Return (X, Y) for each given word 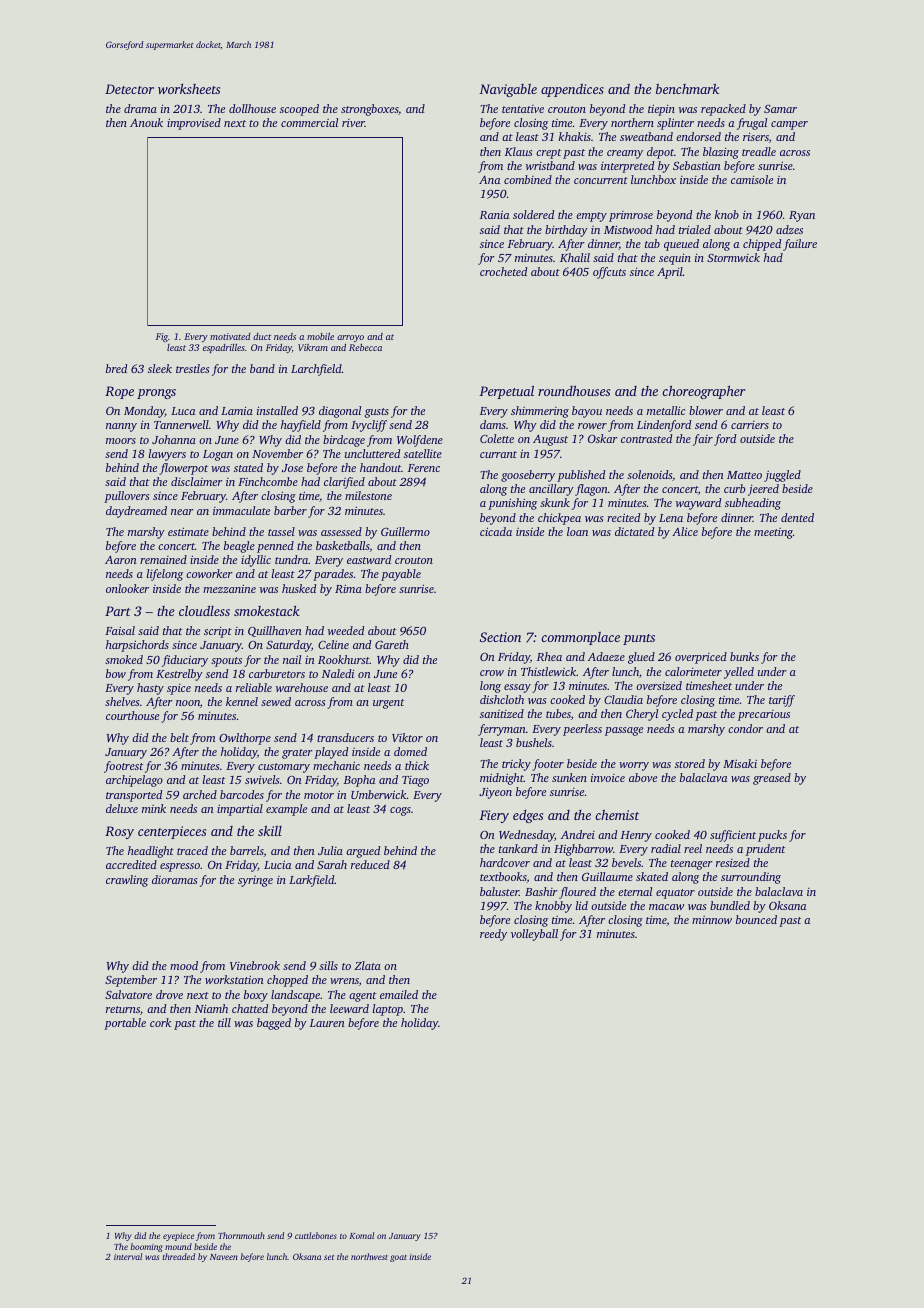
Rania (494, 214)
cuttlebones (316, 1235)
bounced (756, 919)
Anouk (146, 122)
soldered (534, 214)
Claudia (623, 699)
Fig (162, 337)
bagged (274, 1024)
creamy (625, 154)
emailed (399, 994)
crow (492, 673)
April (670, 273)
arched (200, 794)
